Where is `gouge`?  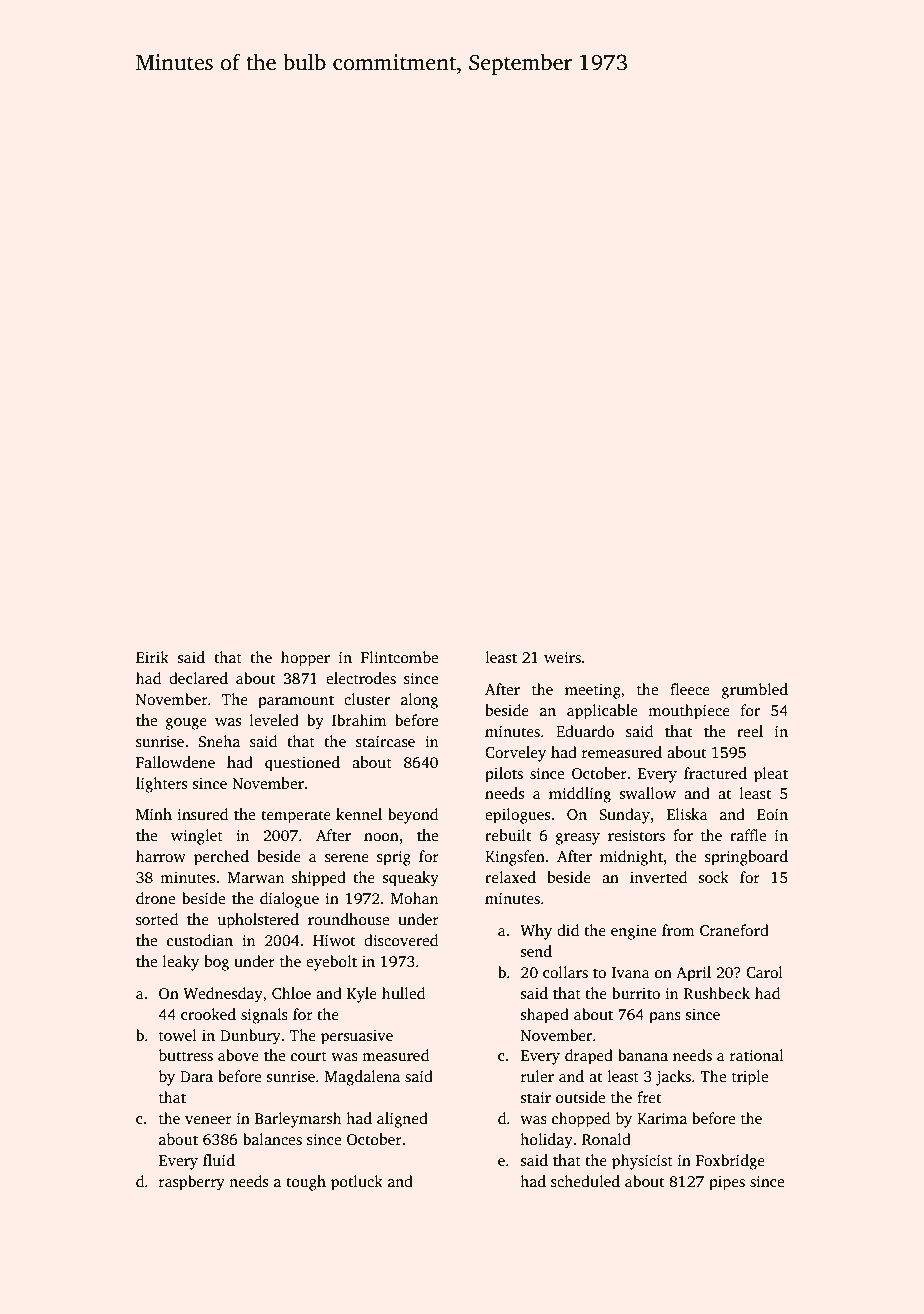
gouge is located at coordinates (186, 724).
